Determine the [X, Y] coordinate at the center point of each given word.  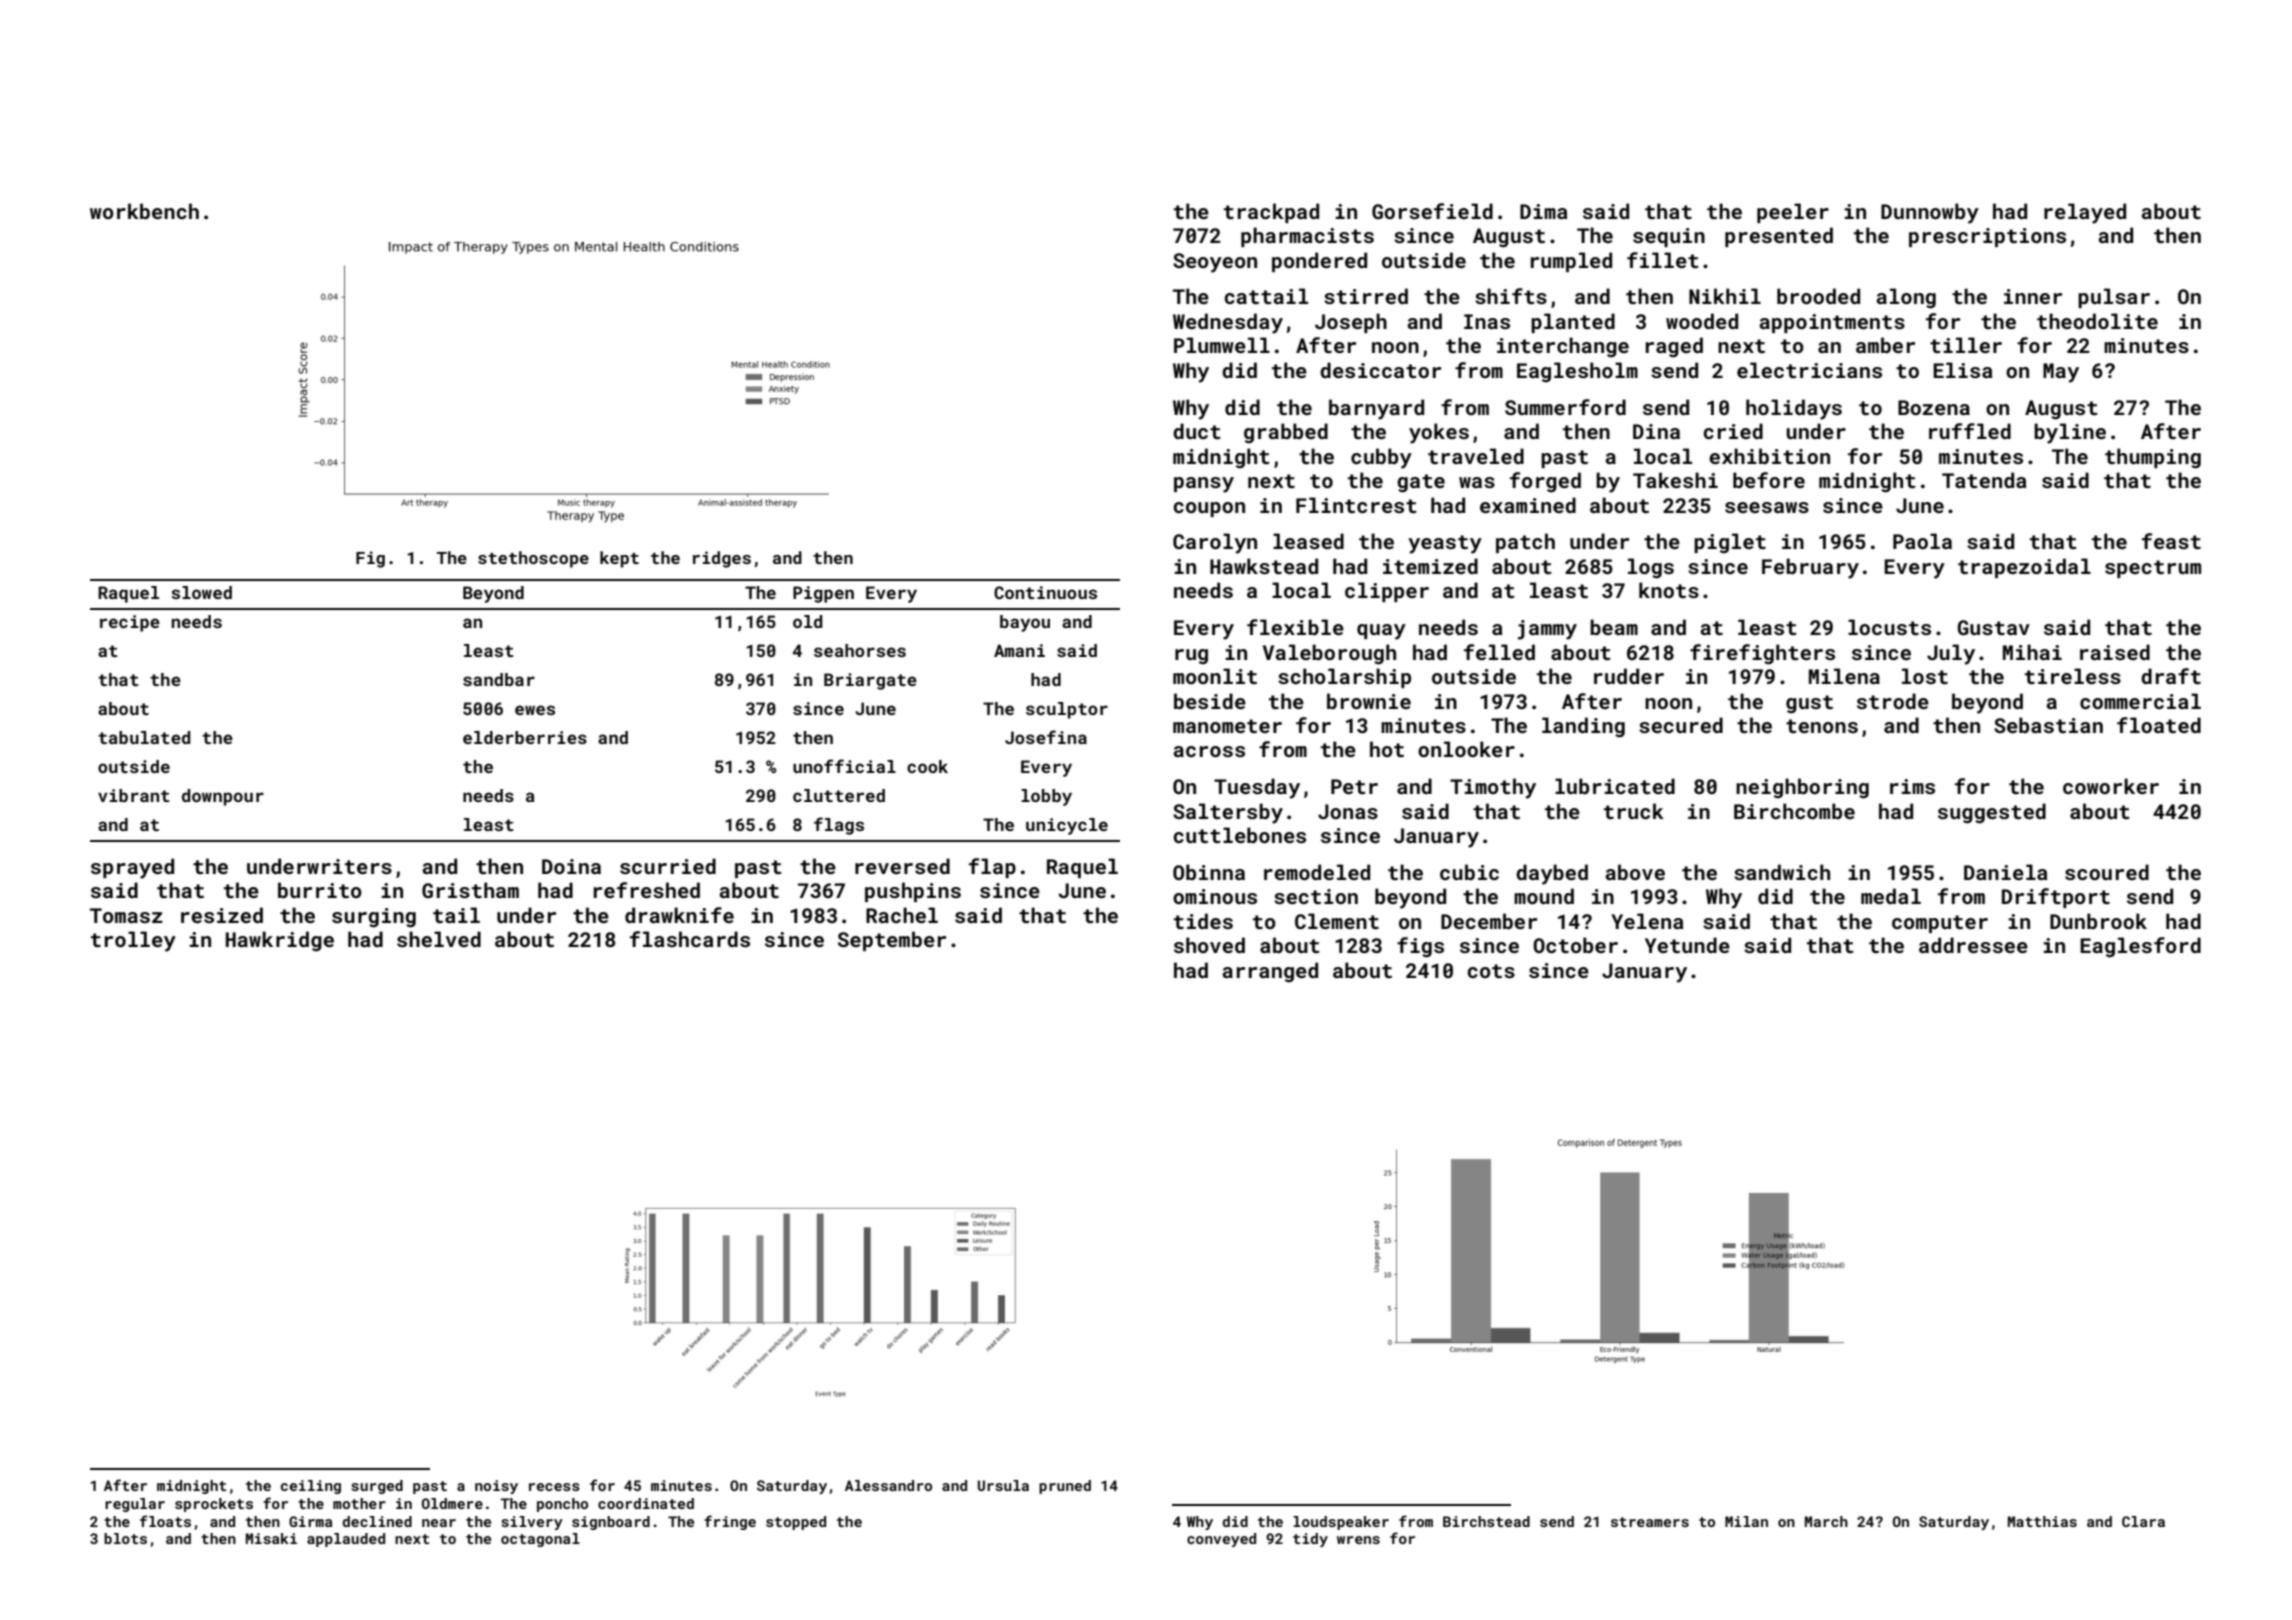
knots [1669, 590]
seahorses [860, 650]
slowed [201, 592]
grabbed [1286, 433]
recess [554, 1487]
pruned [1065, 1487]
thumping [2153, 458]
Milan [1746, 1521]
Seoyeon [1215, 263]
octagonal [540, 1540]
